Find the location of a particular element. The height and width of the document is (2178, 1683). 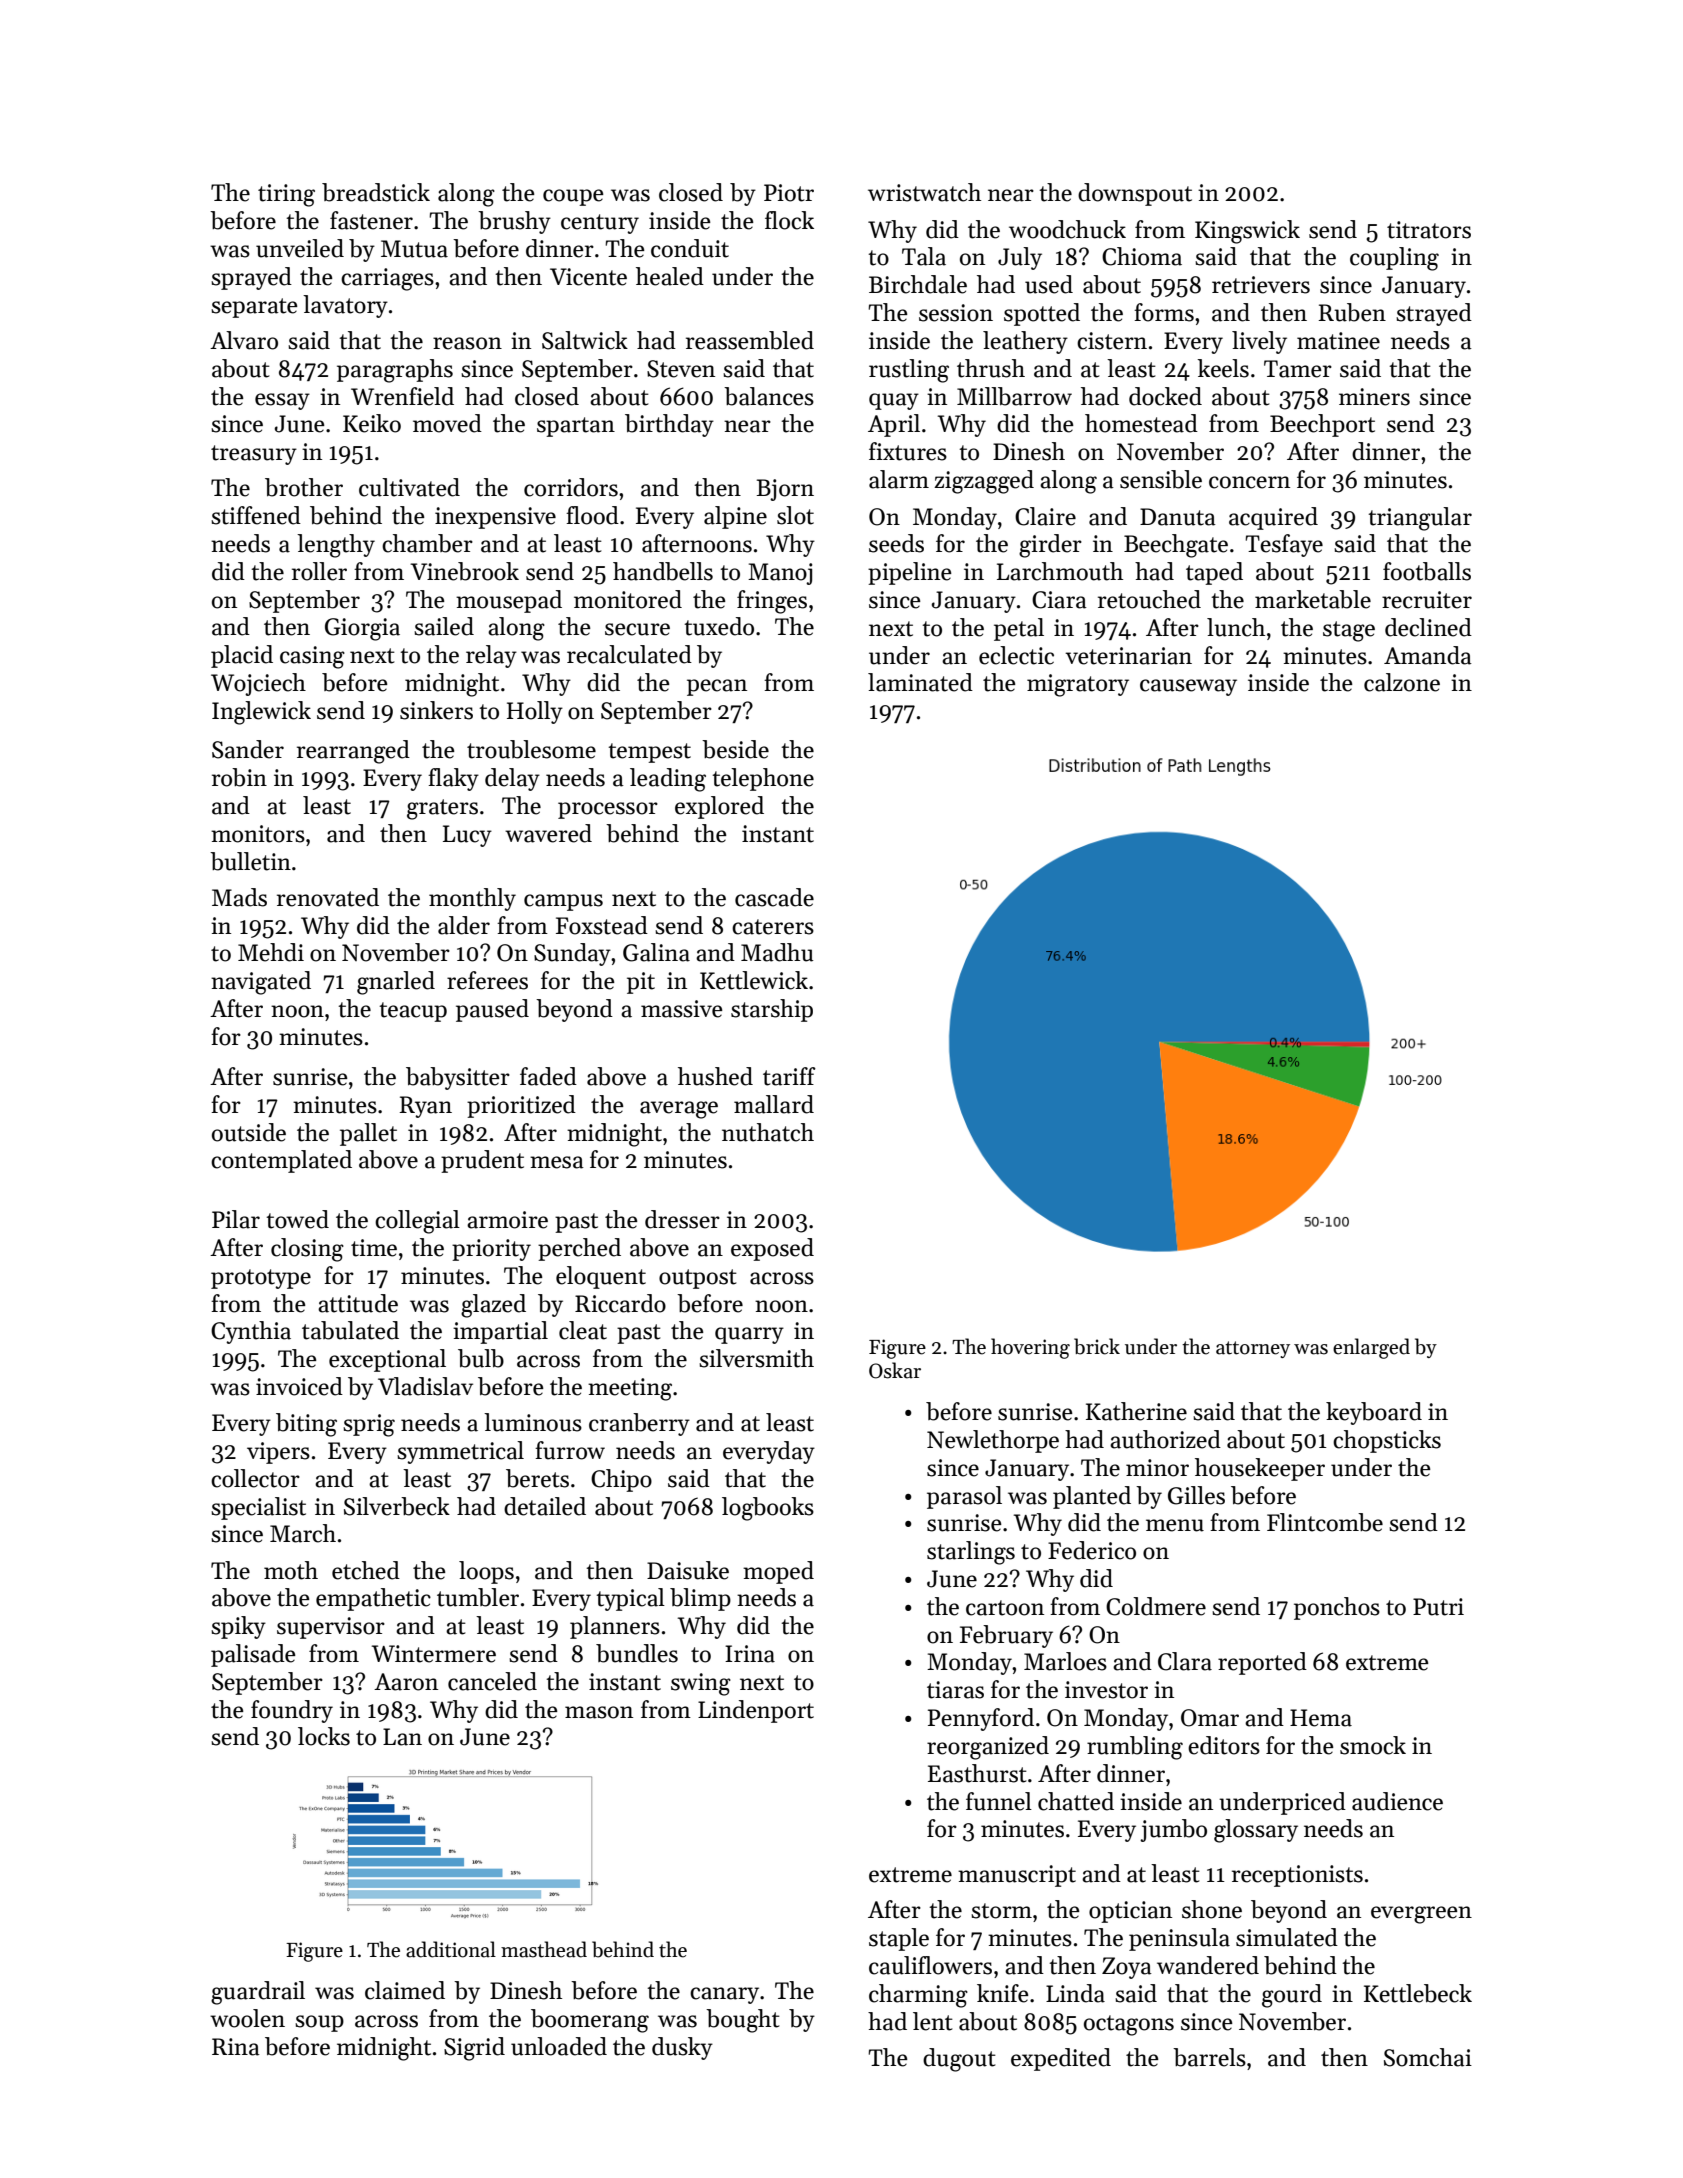

reassembled is located at coordinates (750, 340).
